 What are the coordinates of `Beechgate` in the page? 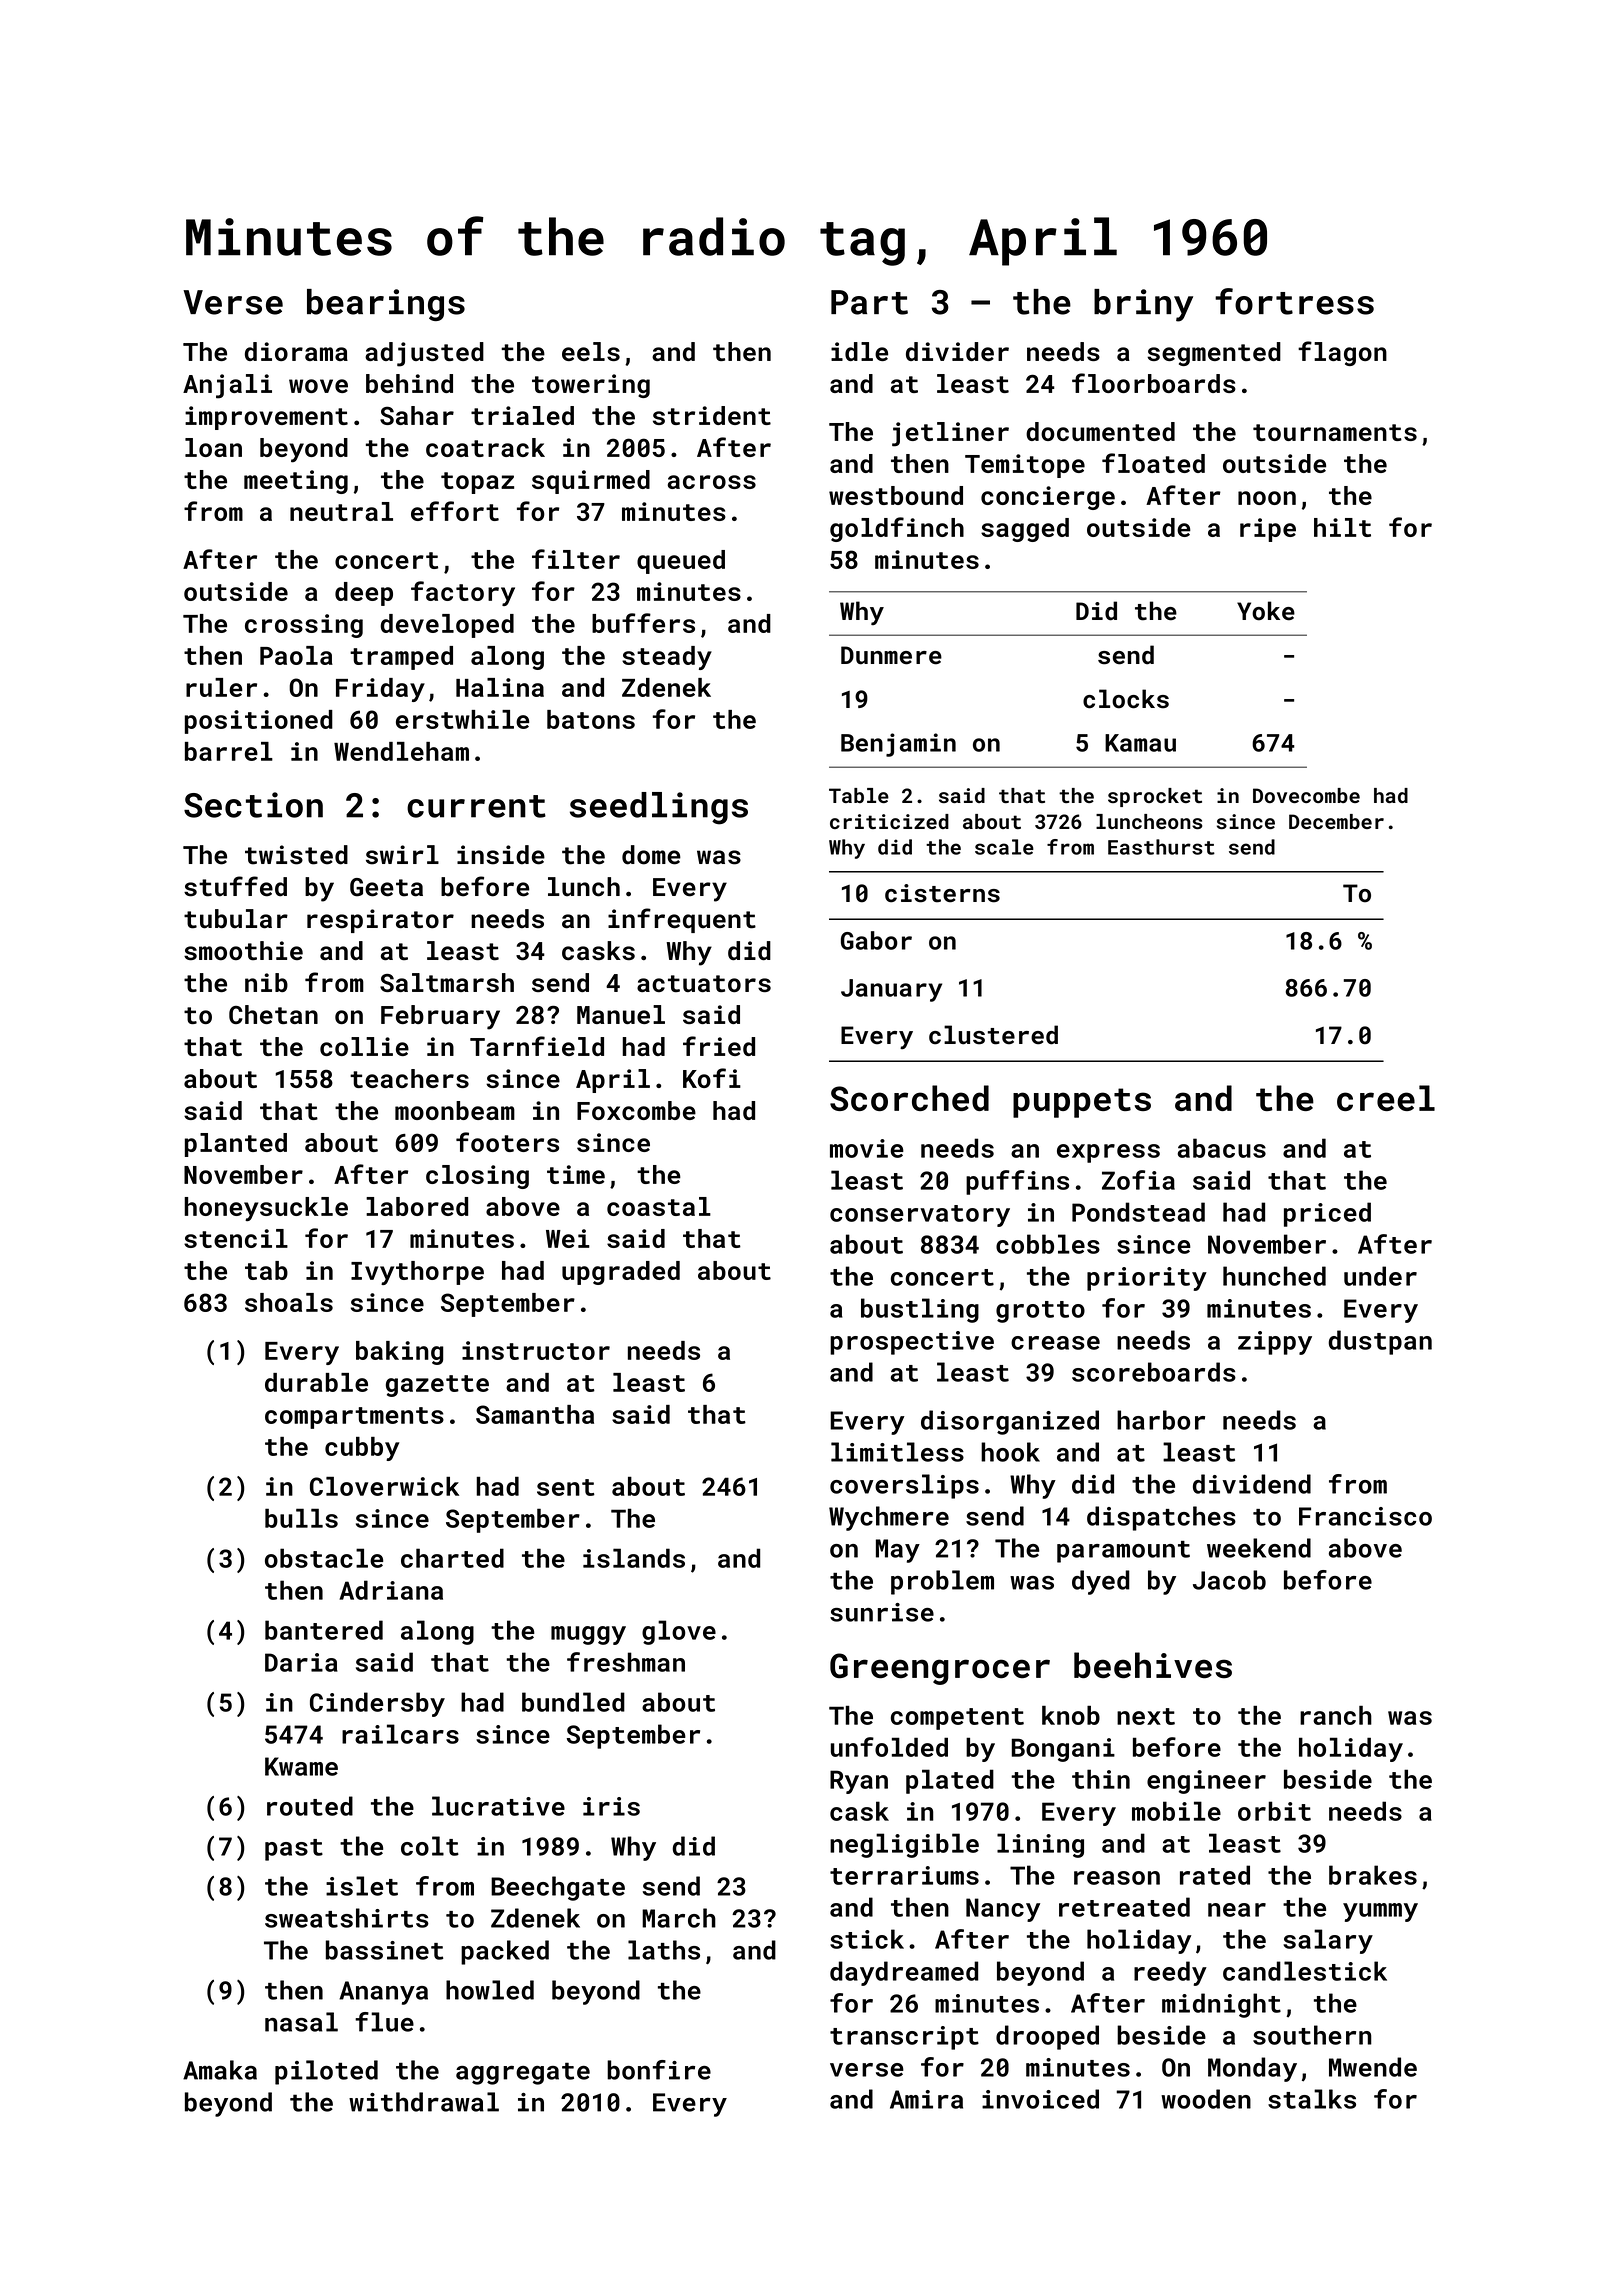 It's located at (558, 1888).
